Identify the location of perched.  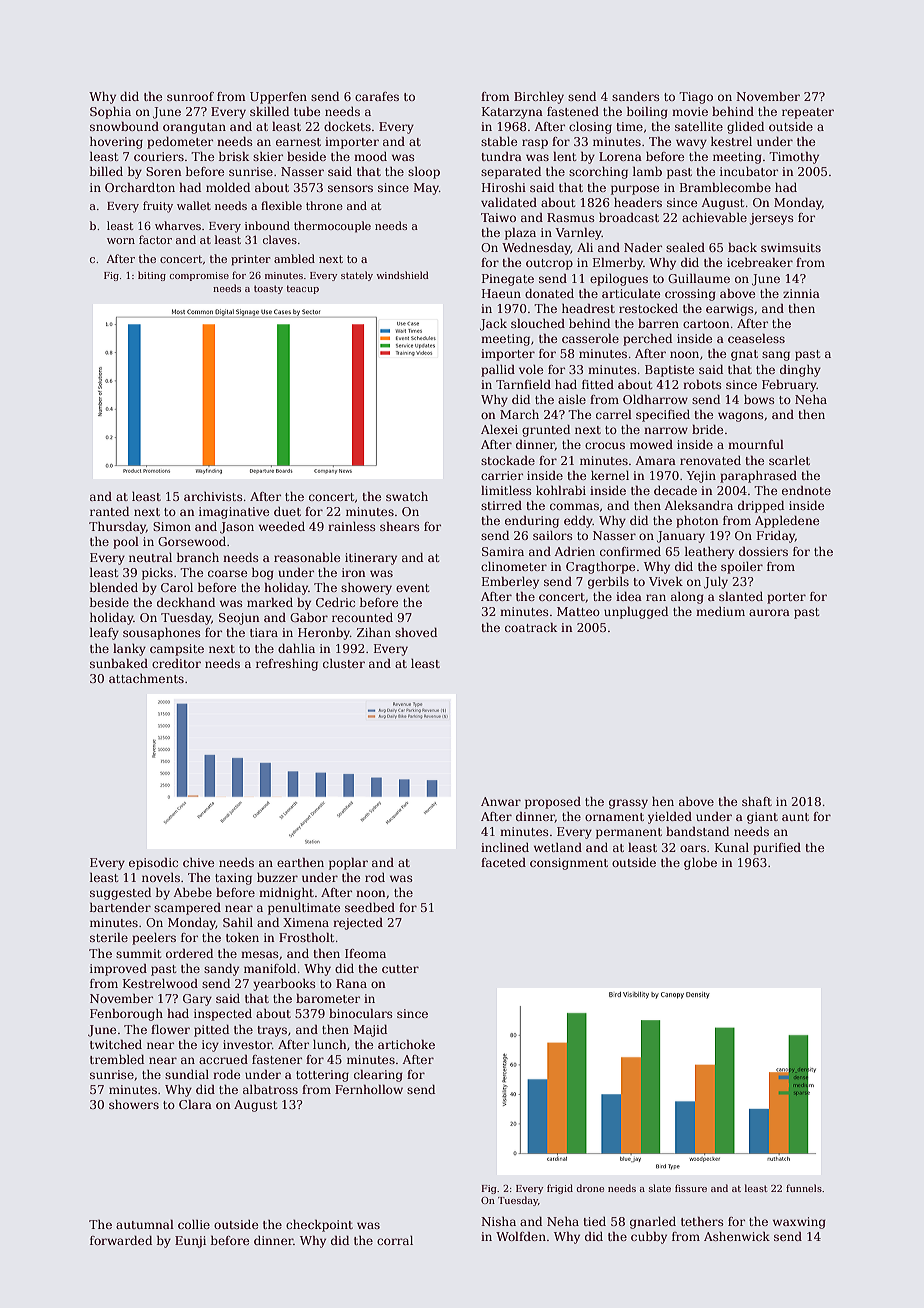
(647, 339).
